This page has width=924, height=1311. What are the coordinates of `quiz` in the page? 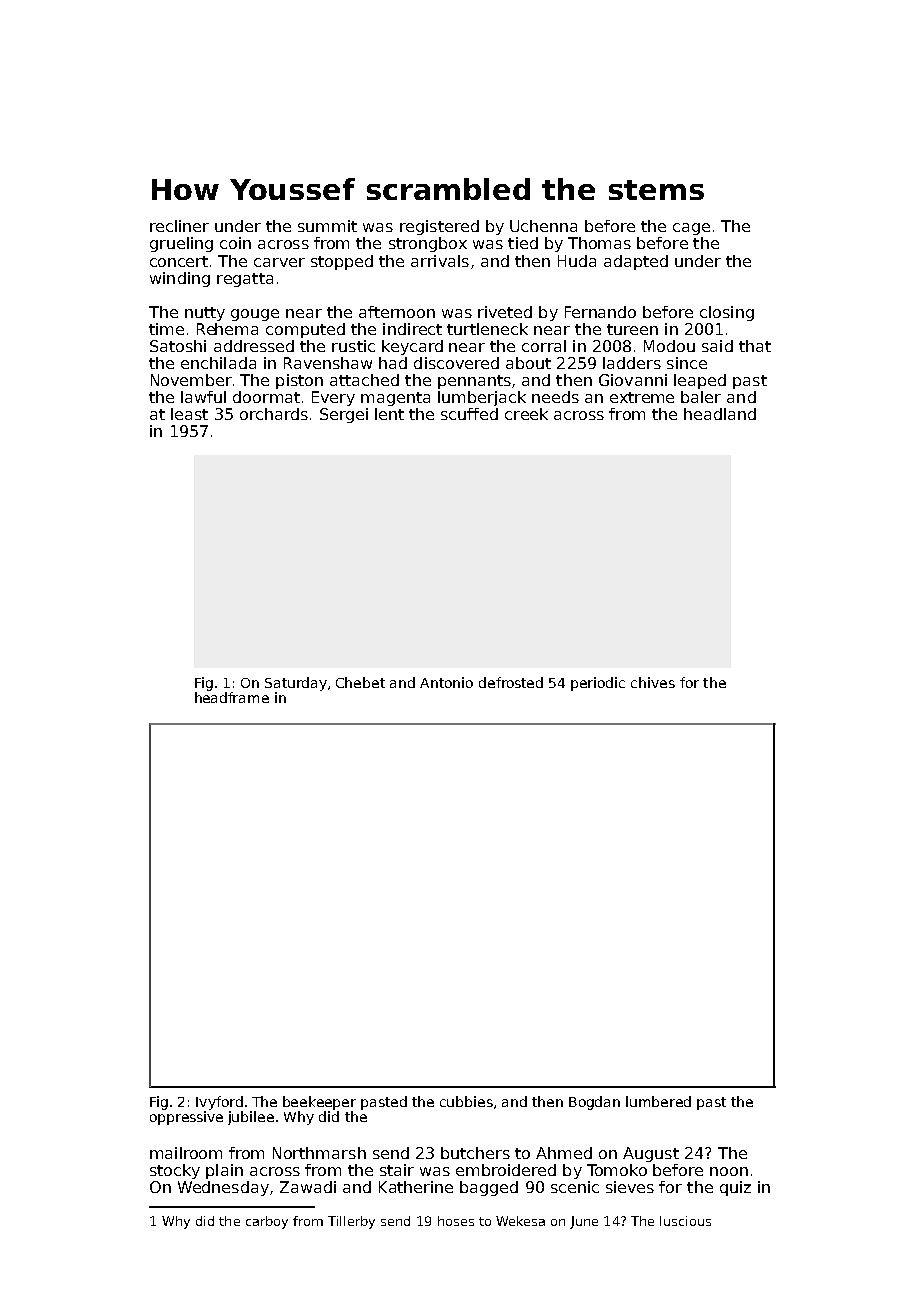 It's located at (735, 1188).
